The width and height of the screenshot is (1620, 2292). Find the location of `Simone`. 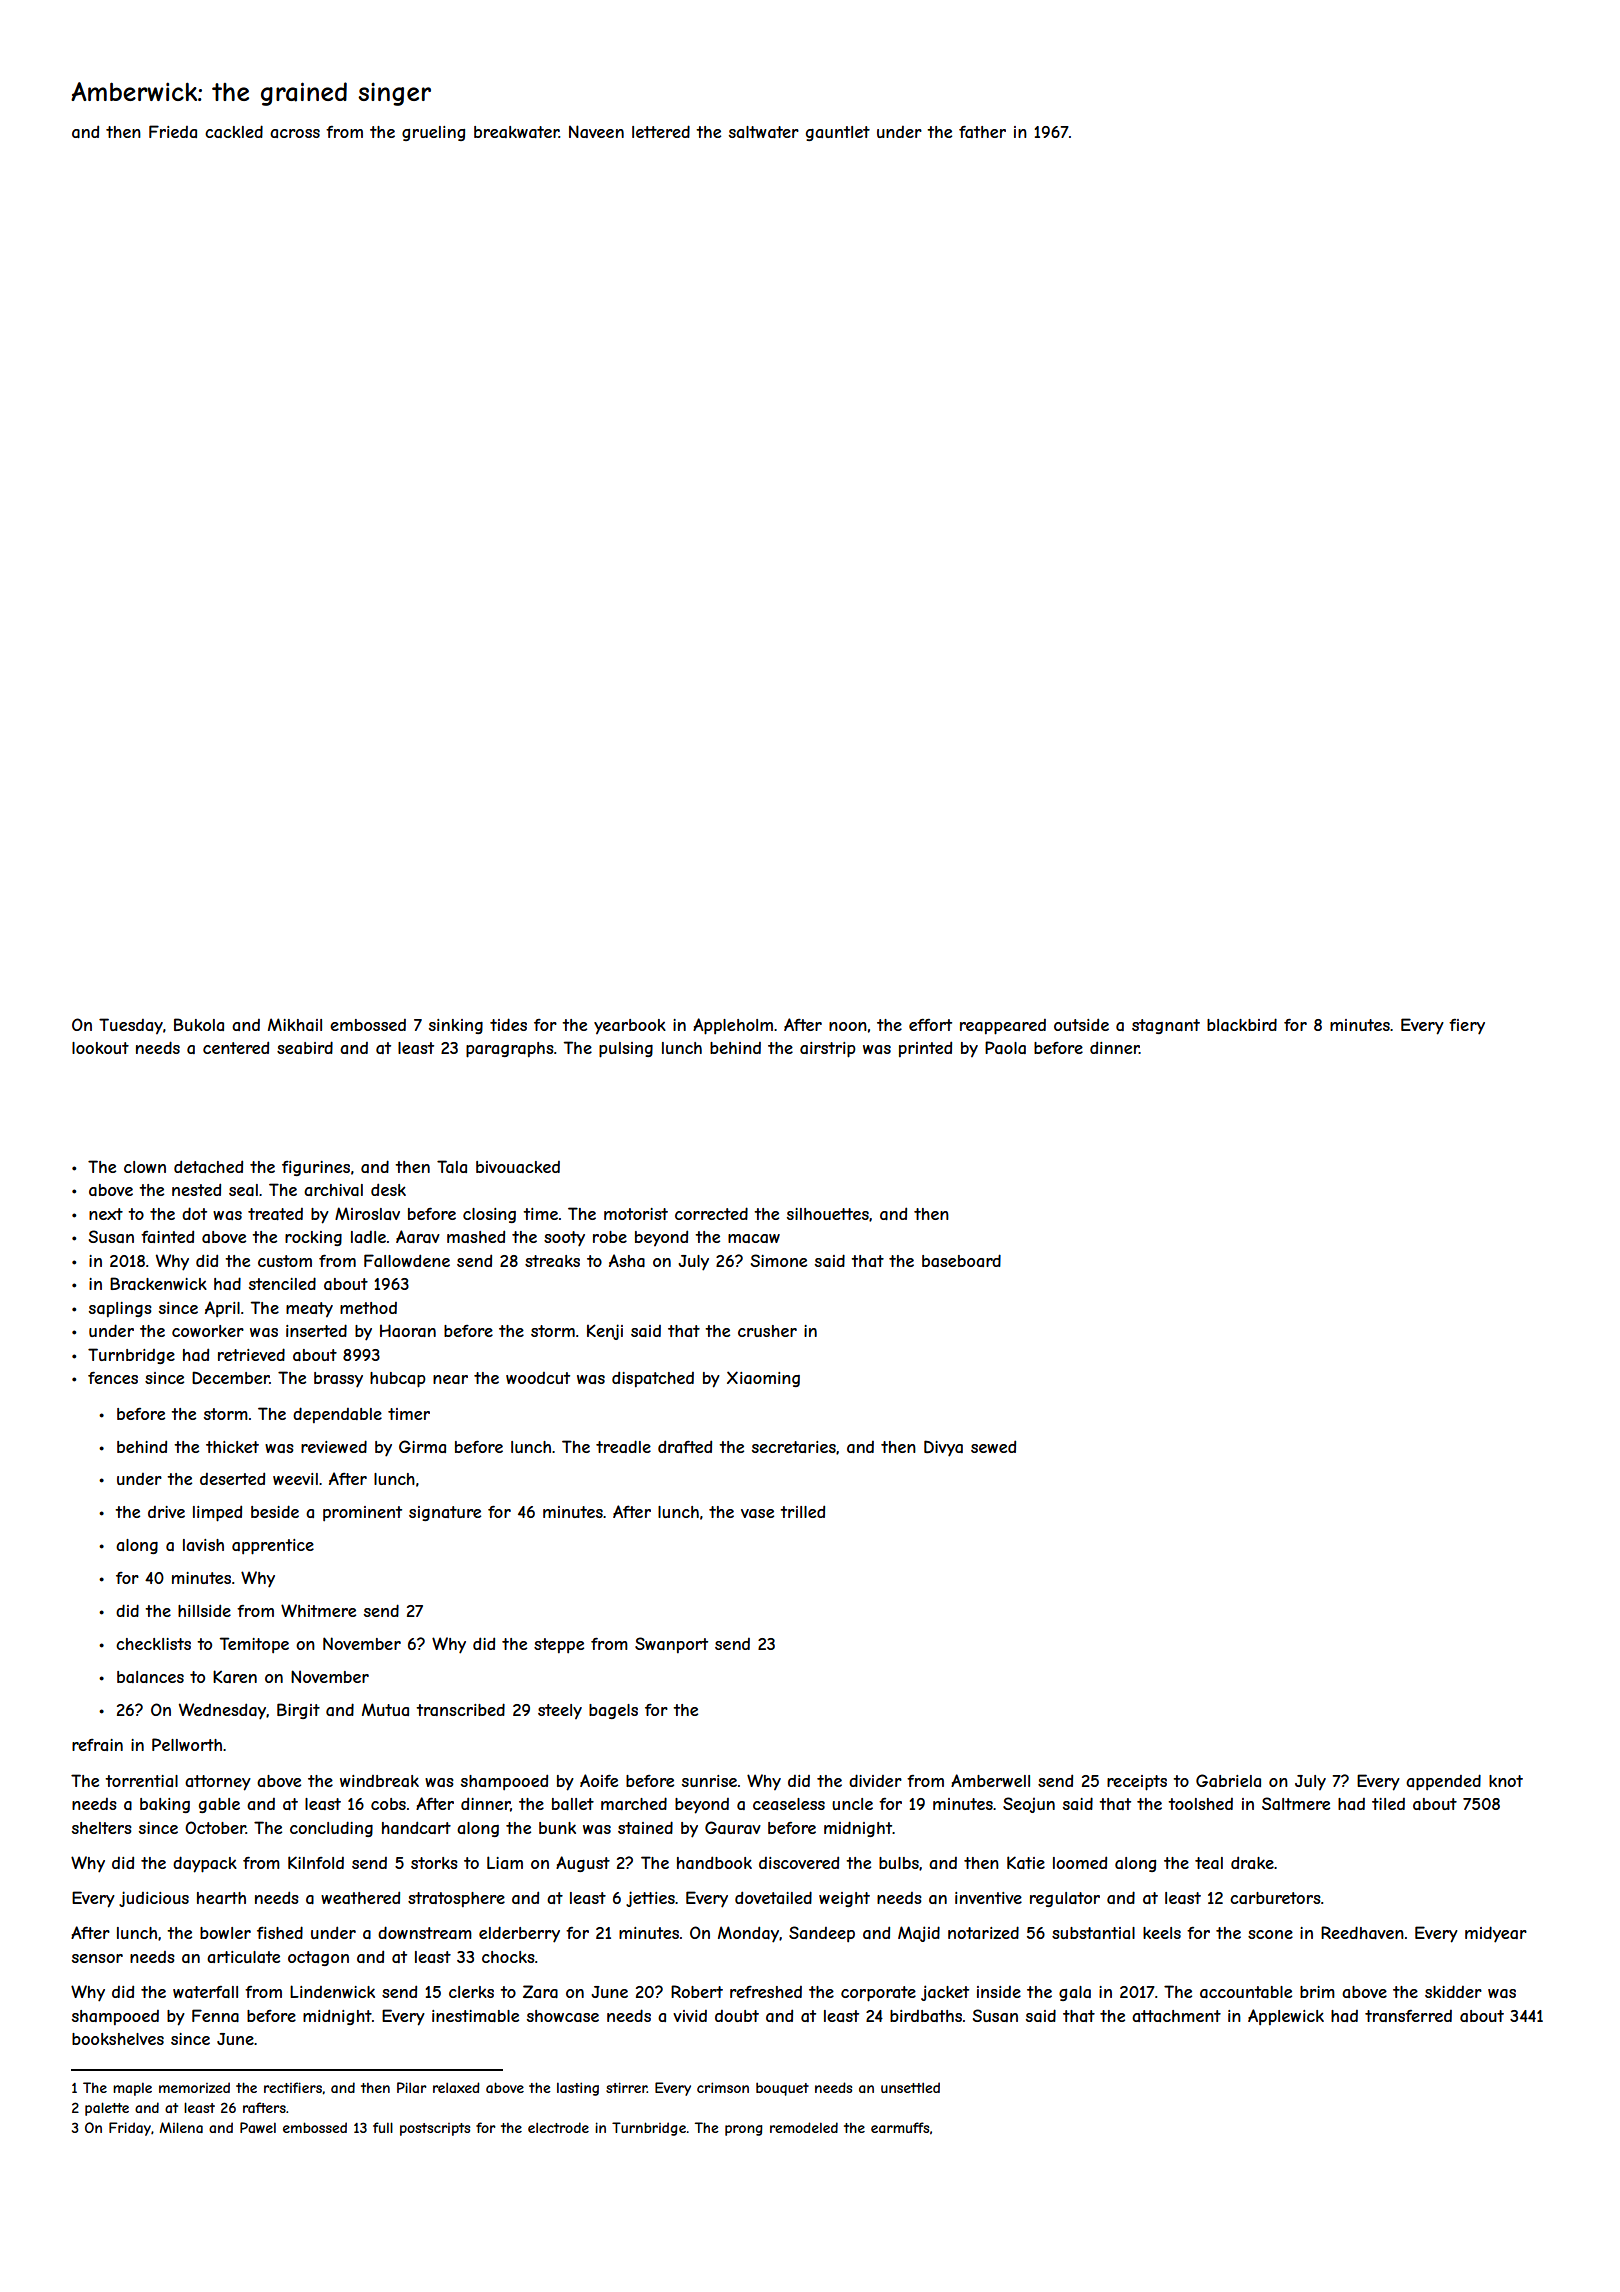

Simone is located at coordinates (779, 1260).
